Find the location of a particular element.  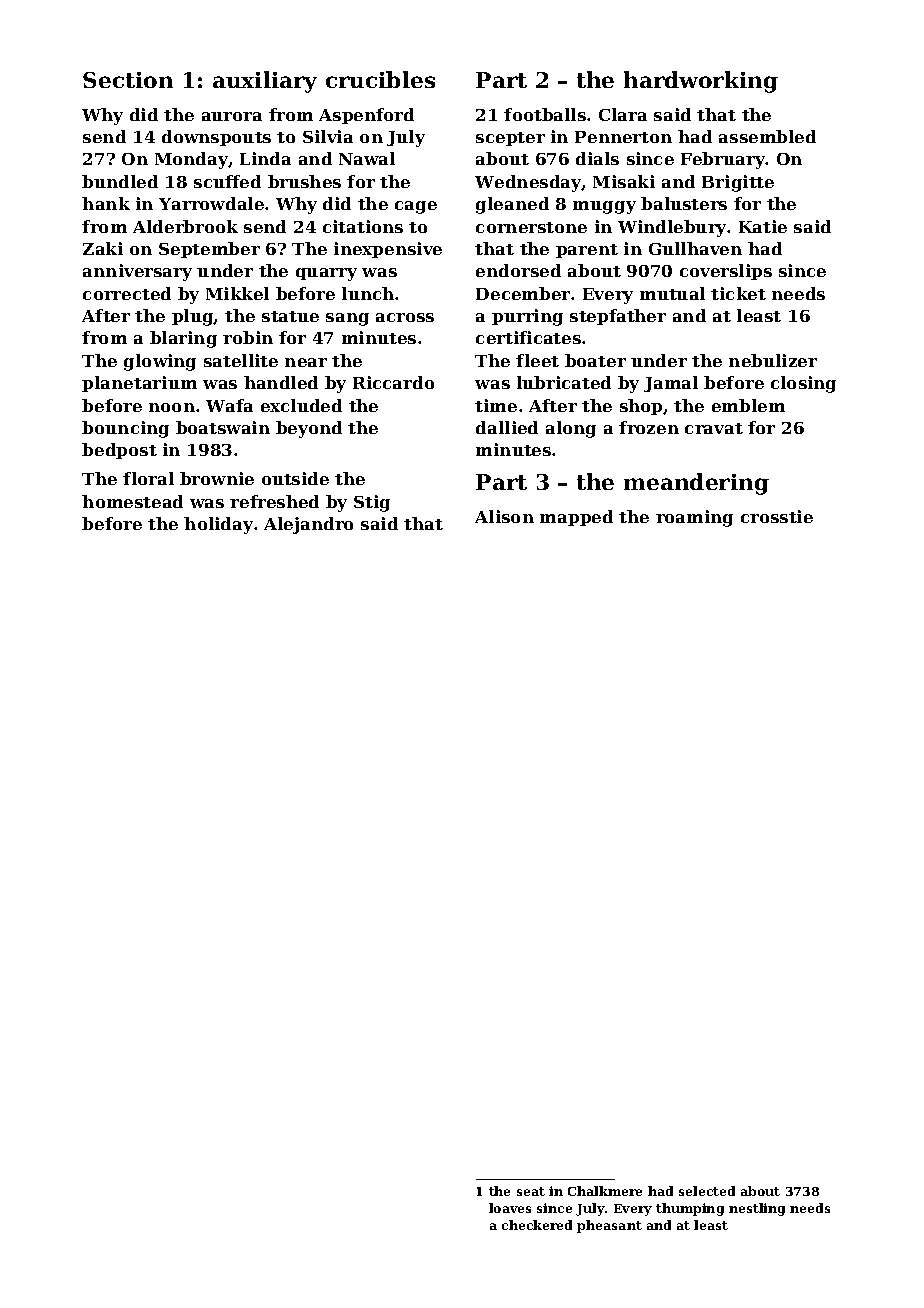

hardworking is located at coordinates (701, 82).
